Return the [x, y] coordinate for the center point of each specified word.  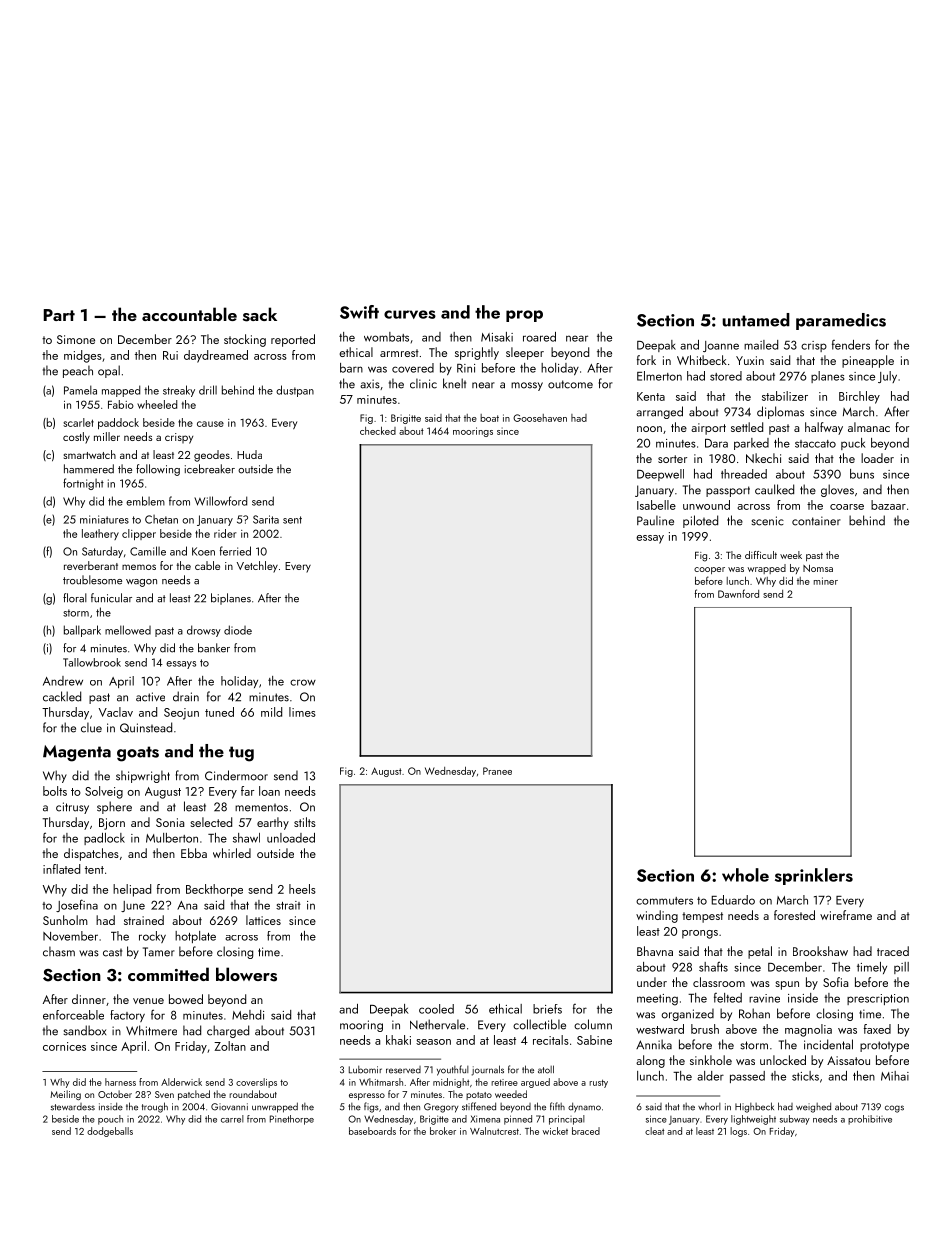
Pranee [497, 771]
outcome [570, 384]
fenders [851, 345]
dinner [89, 999]
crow [303, 682]
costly [76, 438]
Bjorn [112, 824]
